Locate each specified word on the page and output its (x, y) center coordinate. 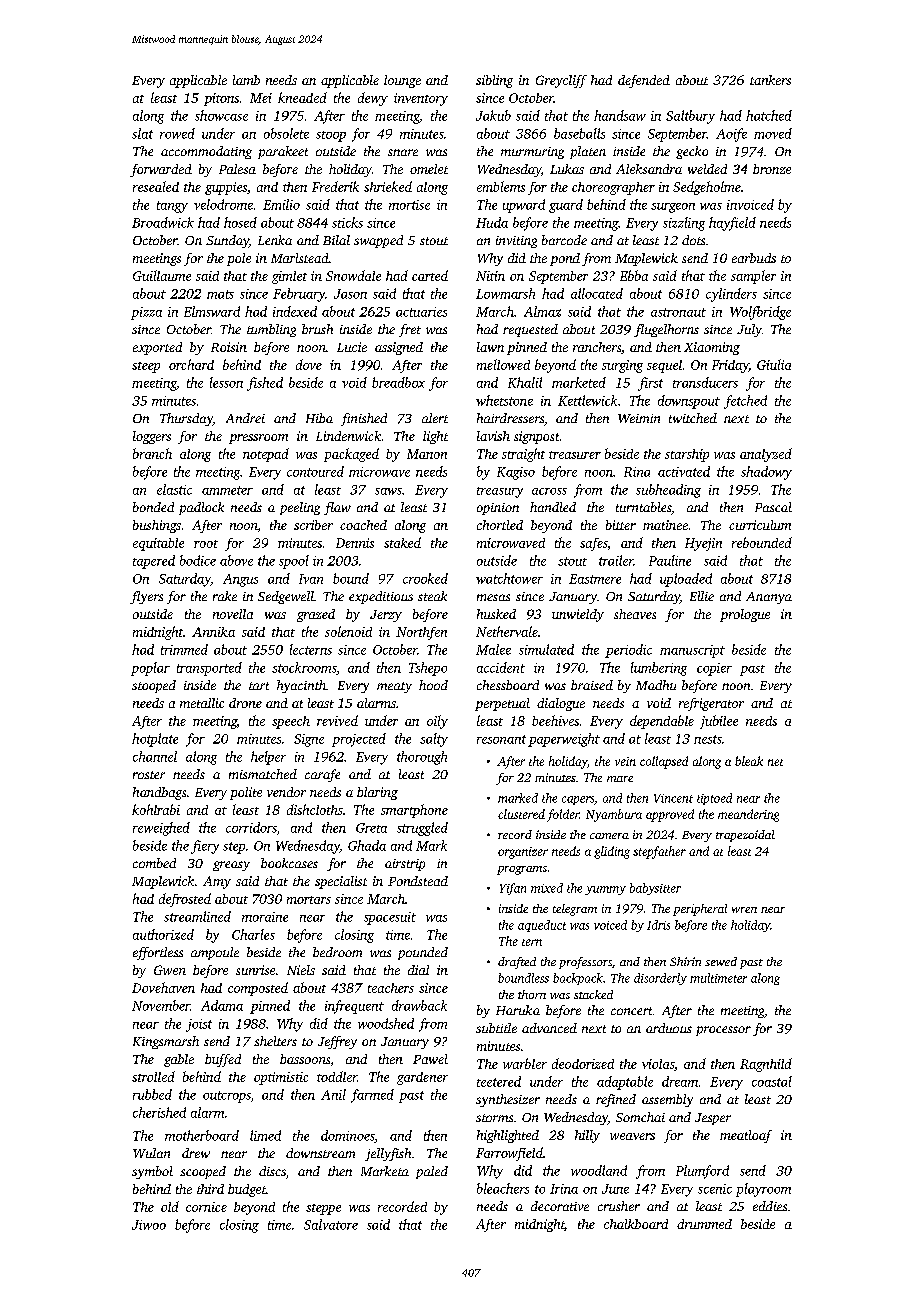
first (650, 384)
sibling (494, 81)
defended (644, 81)
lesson (226, 382)
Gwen (170, 970)
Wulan (151, 1153)
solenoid (348, 631)
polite (246, 793)
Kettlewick (587, 400)
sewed (721, 961)
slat (142, 133)
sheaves (635, 614)
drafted (517, 963)
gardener (422, 1078)
